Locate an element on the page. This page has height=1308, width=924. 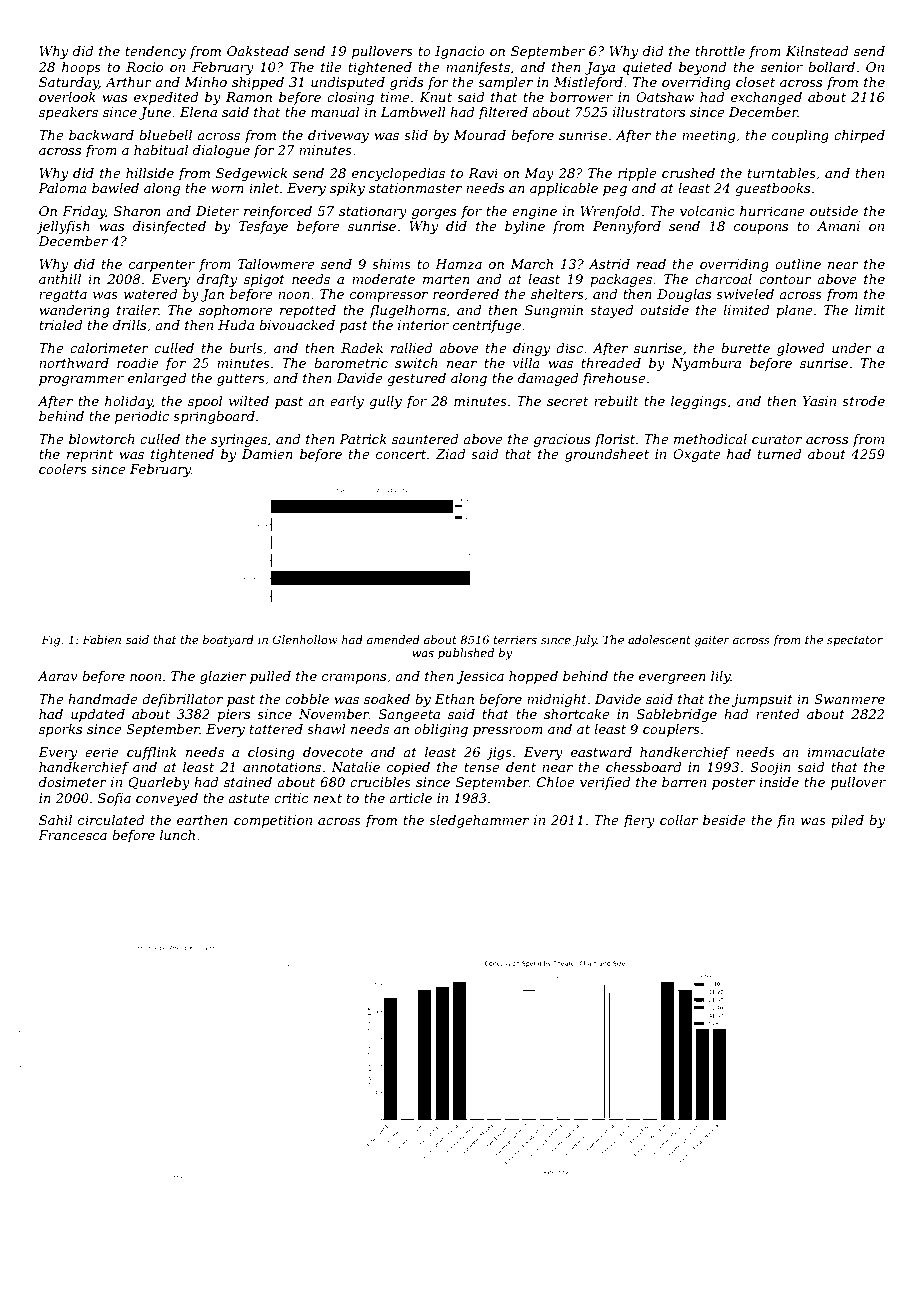
under is located at coordinates (852, 348).
